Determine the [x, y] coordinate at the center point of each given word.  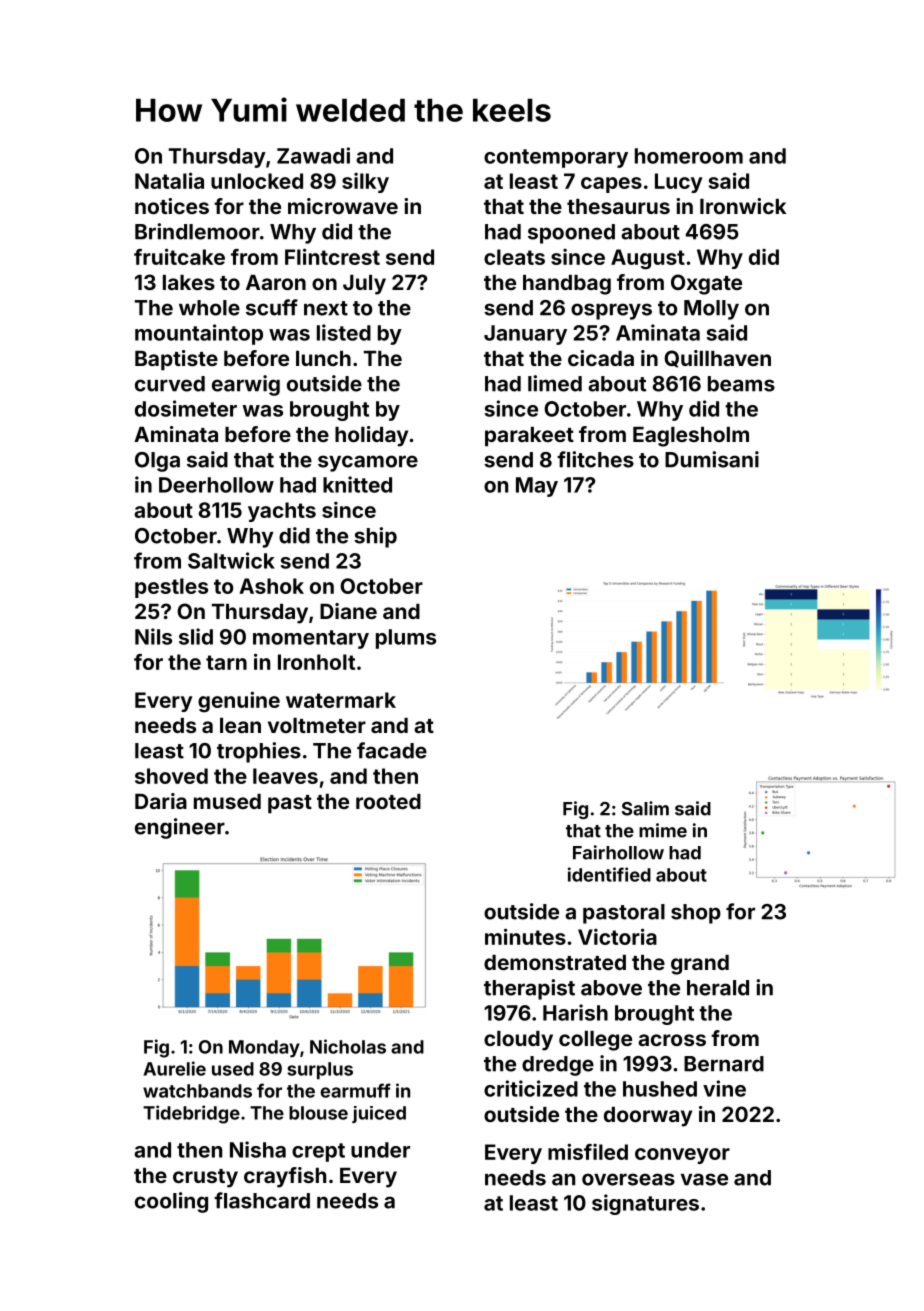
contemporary [556, 158]
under [380, 1150]
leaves [285, 776]
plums [406, 639]
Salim [645, 808]
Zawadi [313, 155]
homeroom [689, 156]
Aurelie [175, 1068]
